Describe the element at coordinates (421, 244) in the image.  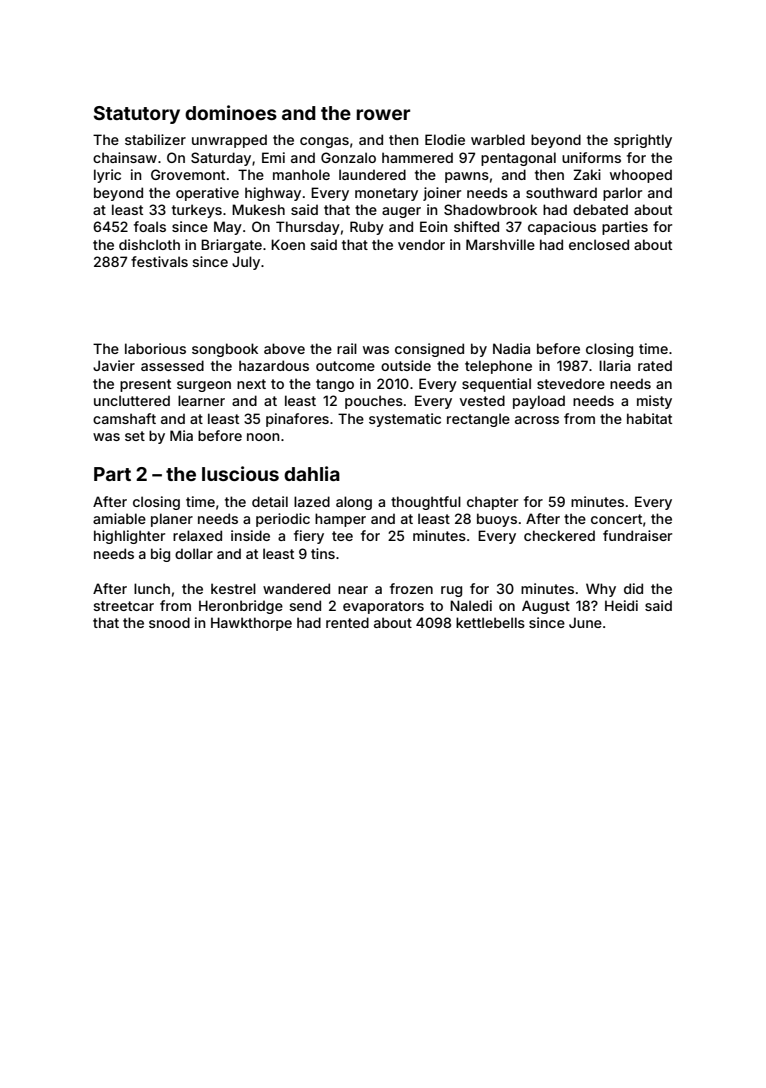
I see `vendor` at that location.
